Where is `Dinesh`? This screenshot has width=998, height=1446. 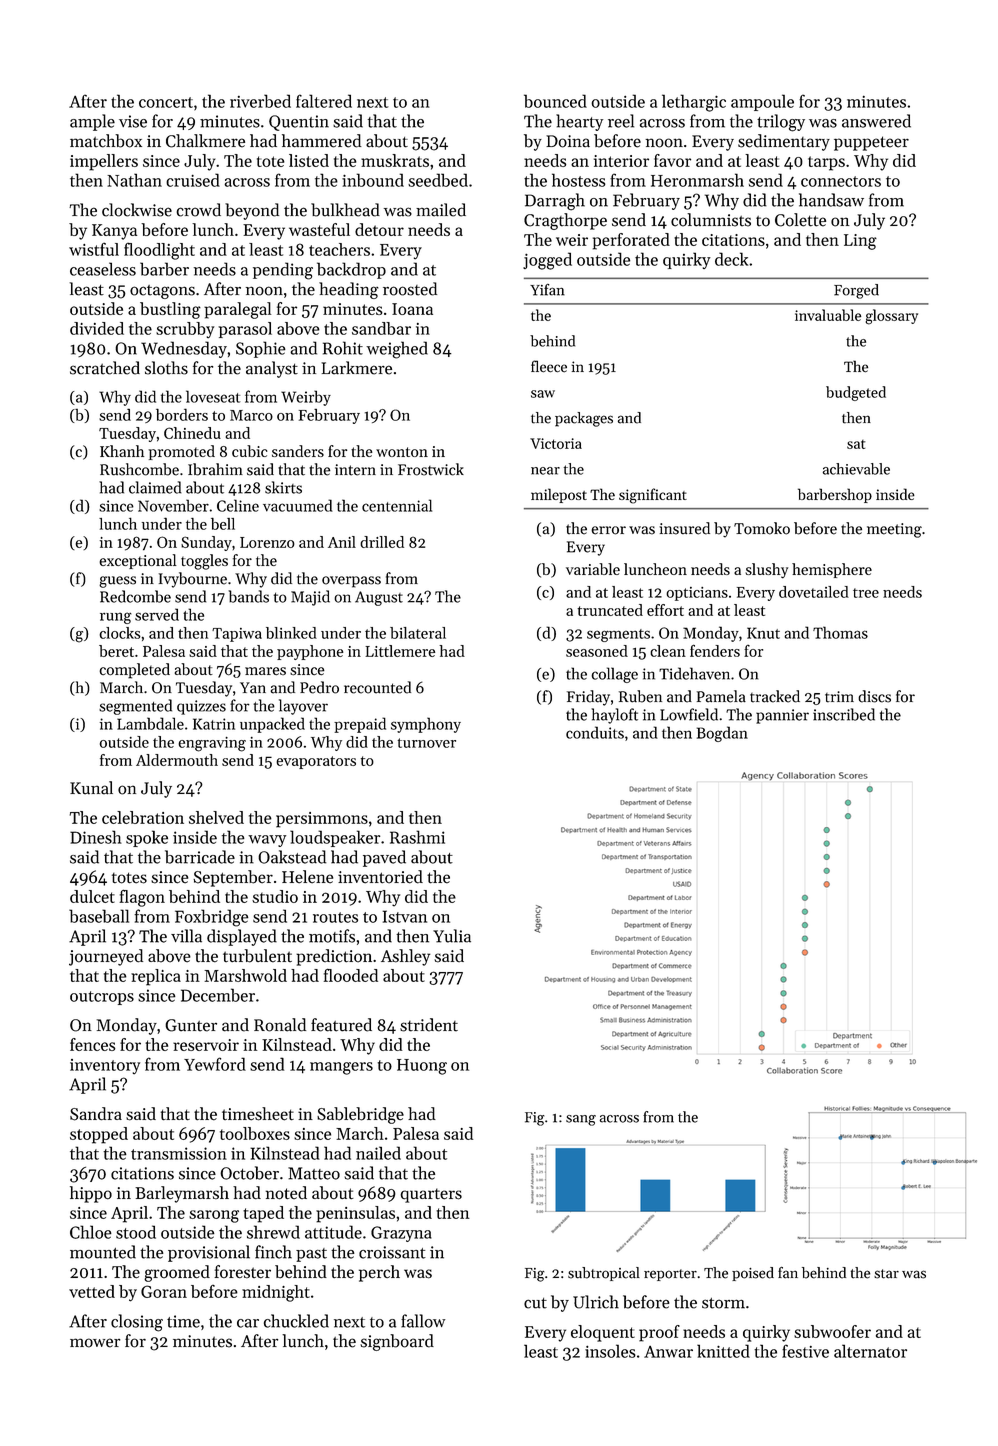
Dinesh is located at coordinates (96, 837).
